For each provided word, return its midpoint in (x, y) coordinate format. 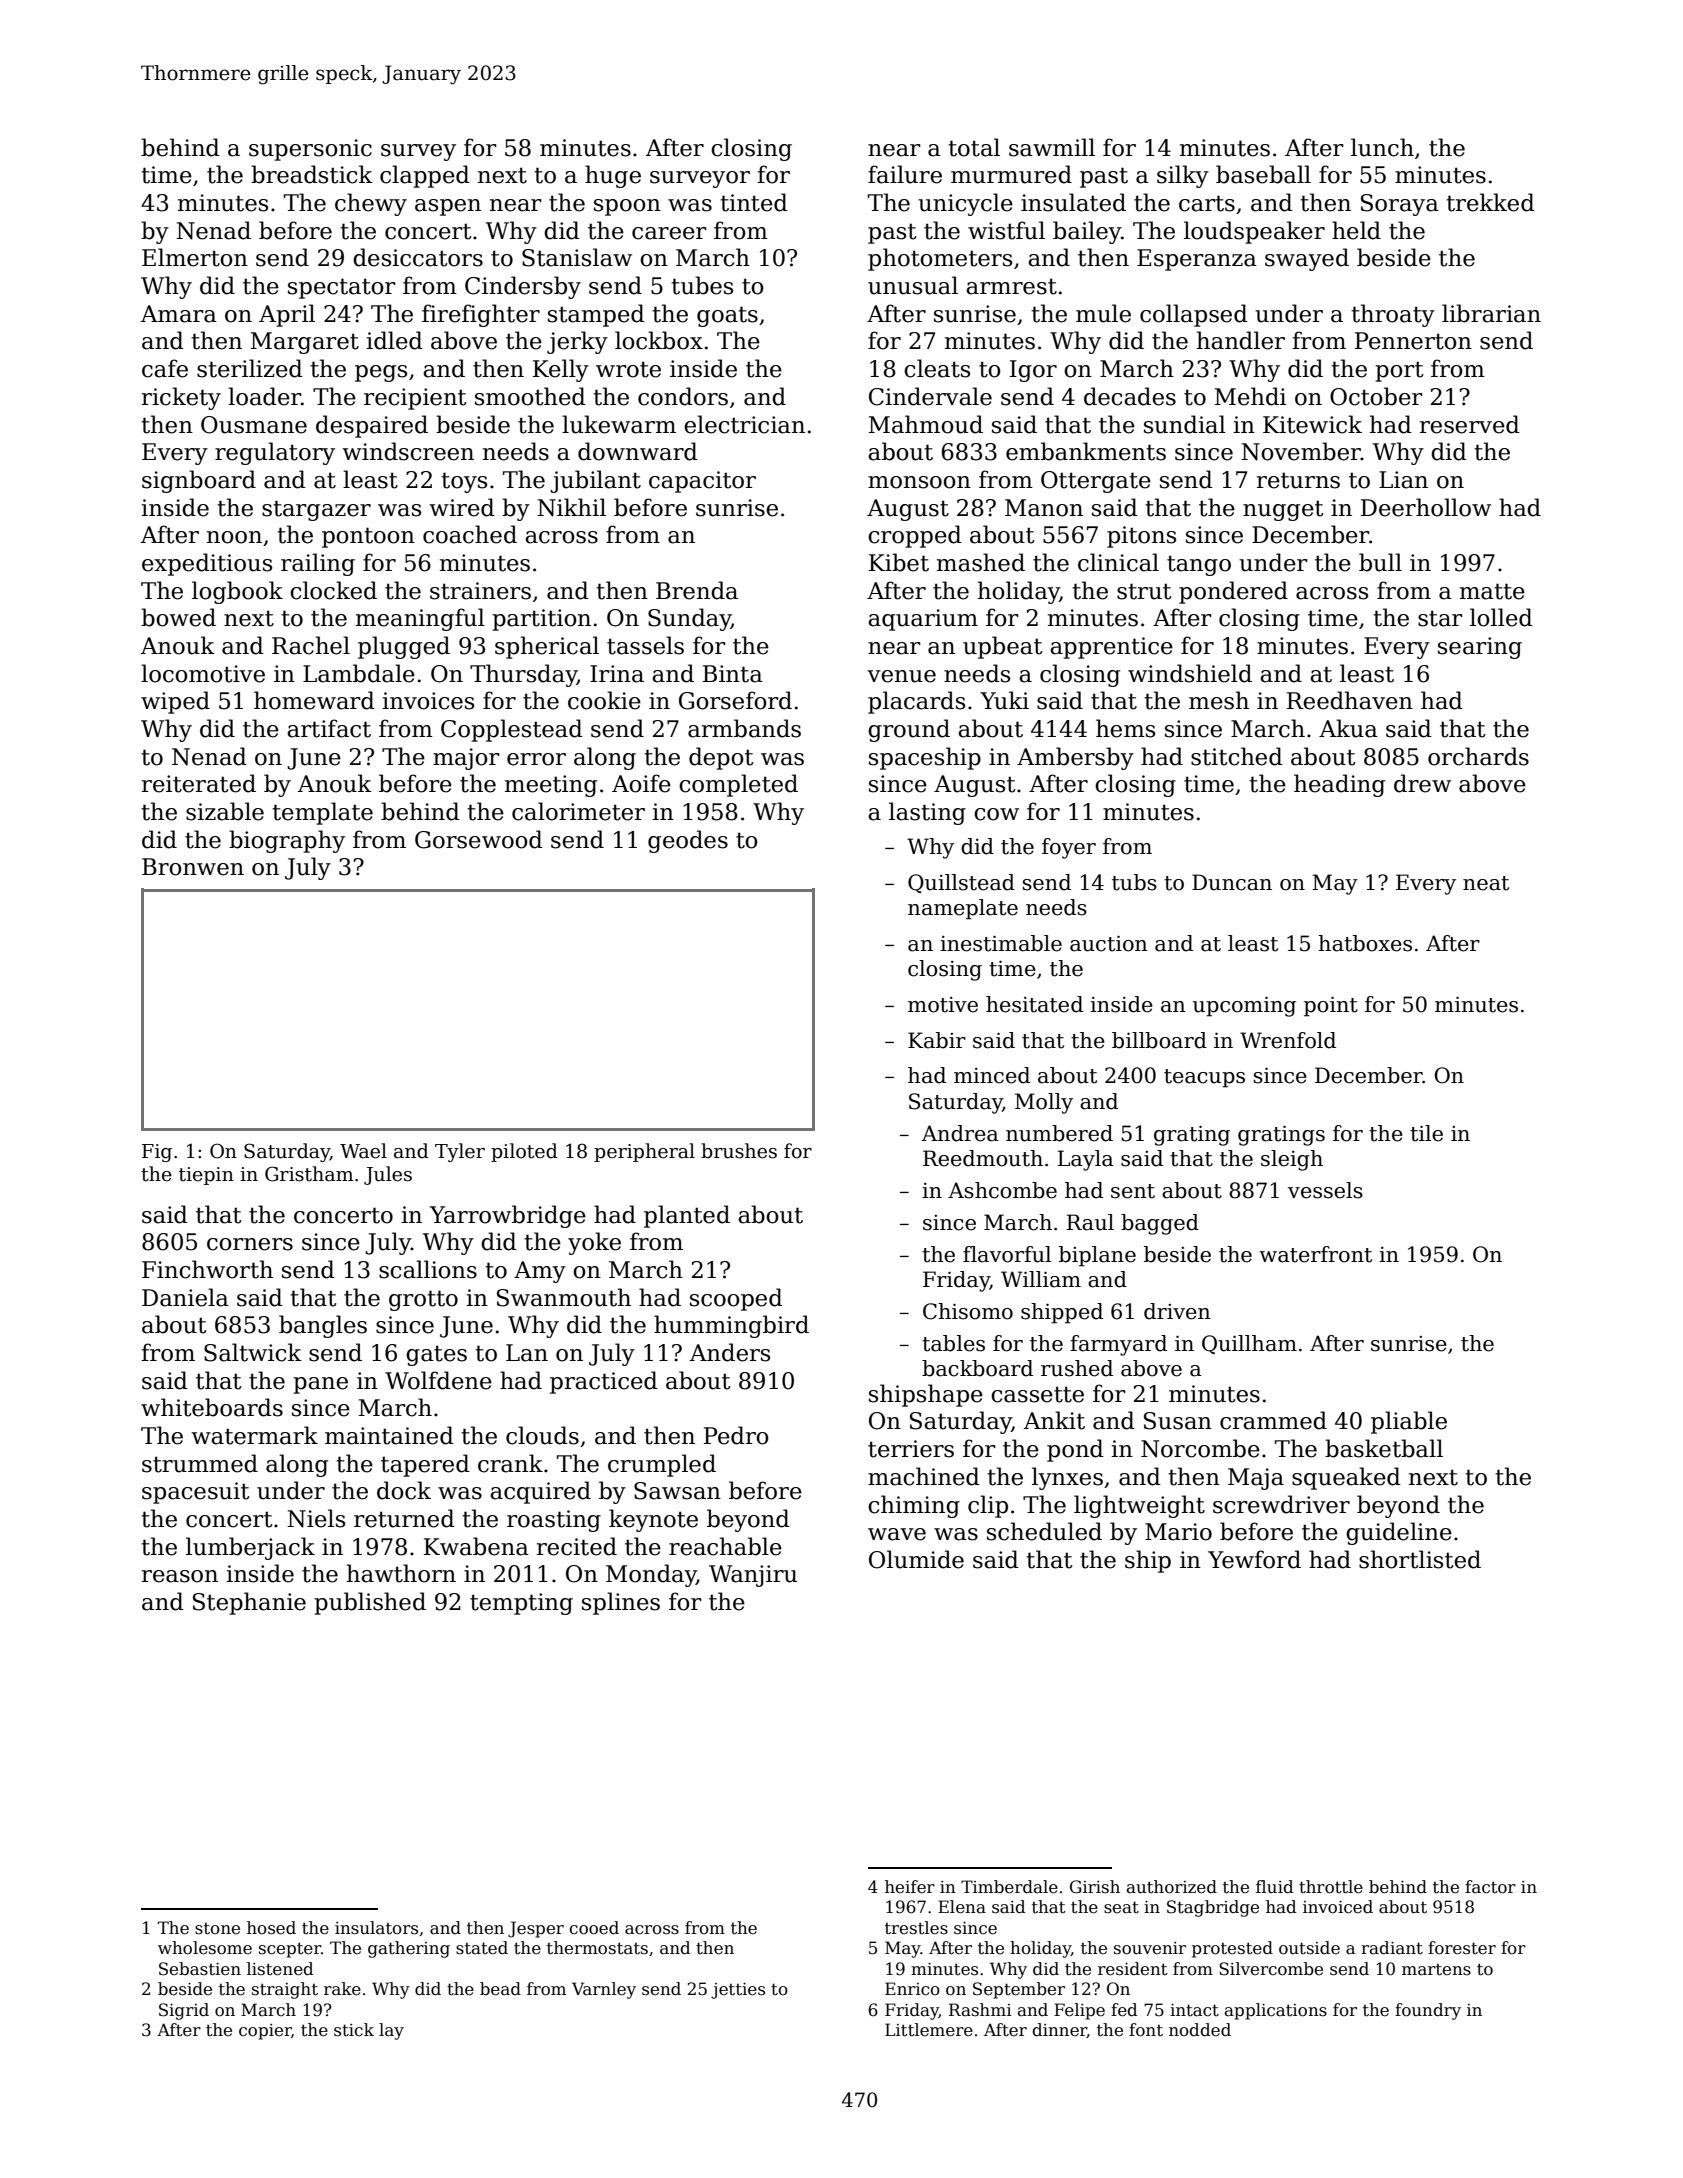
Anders (730, 1352)
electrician (744, 424)
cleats (937, 368)
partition (541, 620)
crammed (1273, 1420)
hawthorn (401, 1573)
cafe (165, 368)
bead (500, 1989)
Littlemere (929, 2030)
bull (1380, 562)
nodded (1200, 2030)
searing (1480, 648)
